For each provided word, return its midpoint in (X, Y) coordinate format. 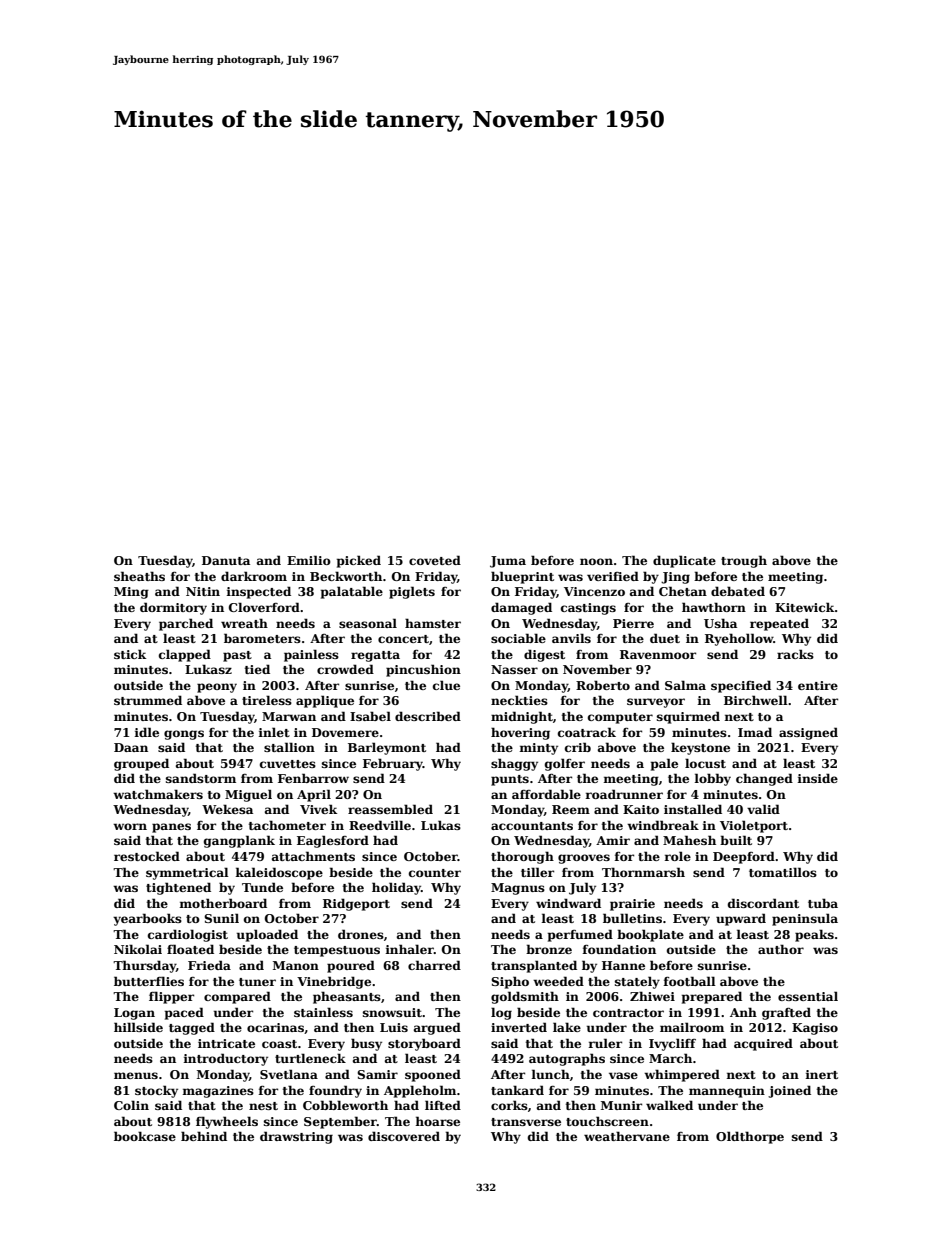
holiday (396, 888)
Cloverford (264, 607)
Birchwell (756, 700)
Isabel (370, 716)
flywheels (227, 1122)
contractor (628, 1013)
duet (665, 638)
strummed (148, 700)
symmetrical (187, 873)
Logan (134, 1014)
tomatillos (783, 872)
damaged (521, 608)
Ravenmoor (658, 654)
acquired (763, 1044)
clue (446, 685)
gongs (184, 735)
